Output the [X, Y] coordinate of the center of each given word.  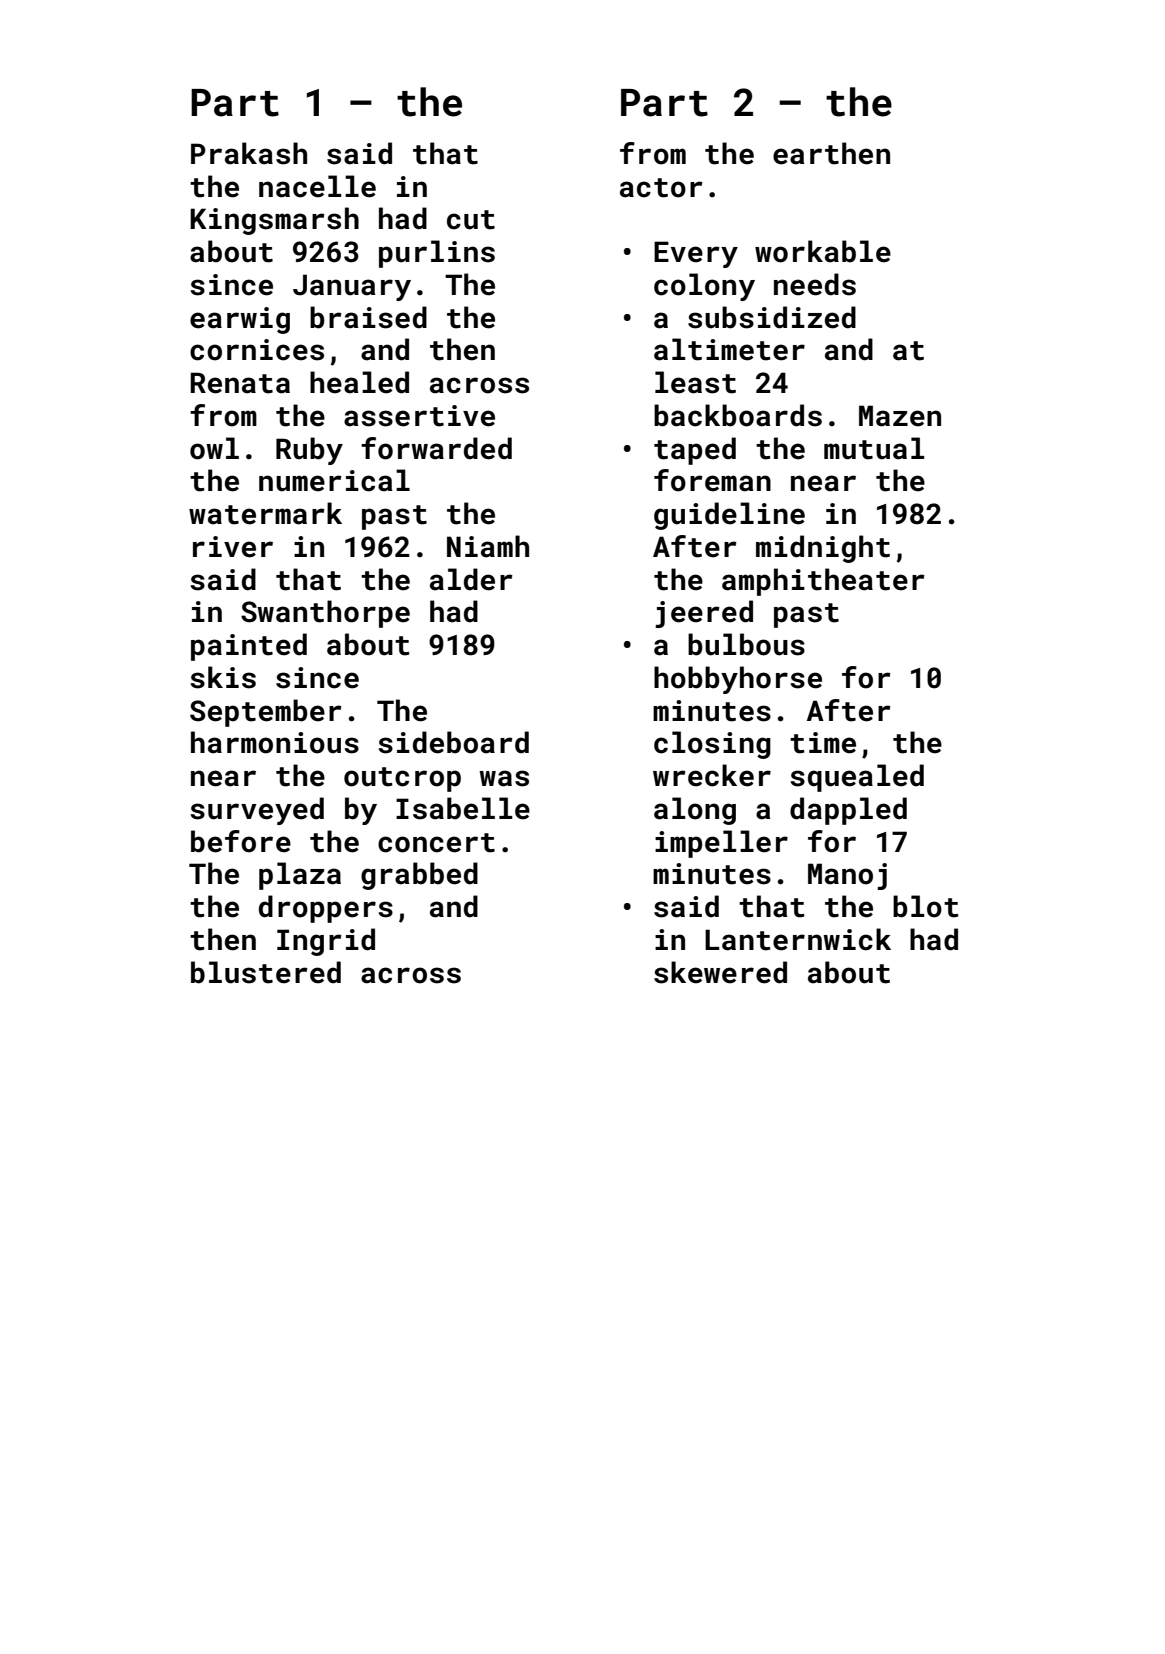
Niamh [488, 546]
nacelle [317, 186]
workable [823, 251]
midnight [823, 549]
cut [471, 220]
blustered [266, 972]
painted [249, 647]
